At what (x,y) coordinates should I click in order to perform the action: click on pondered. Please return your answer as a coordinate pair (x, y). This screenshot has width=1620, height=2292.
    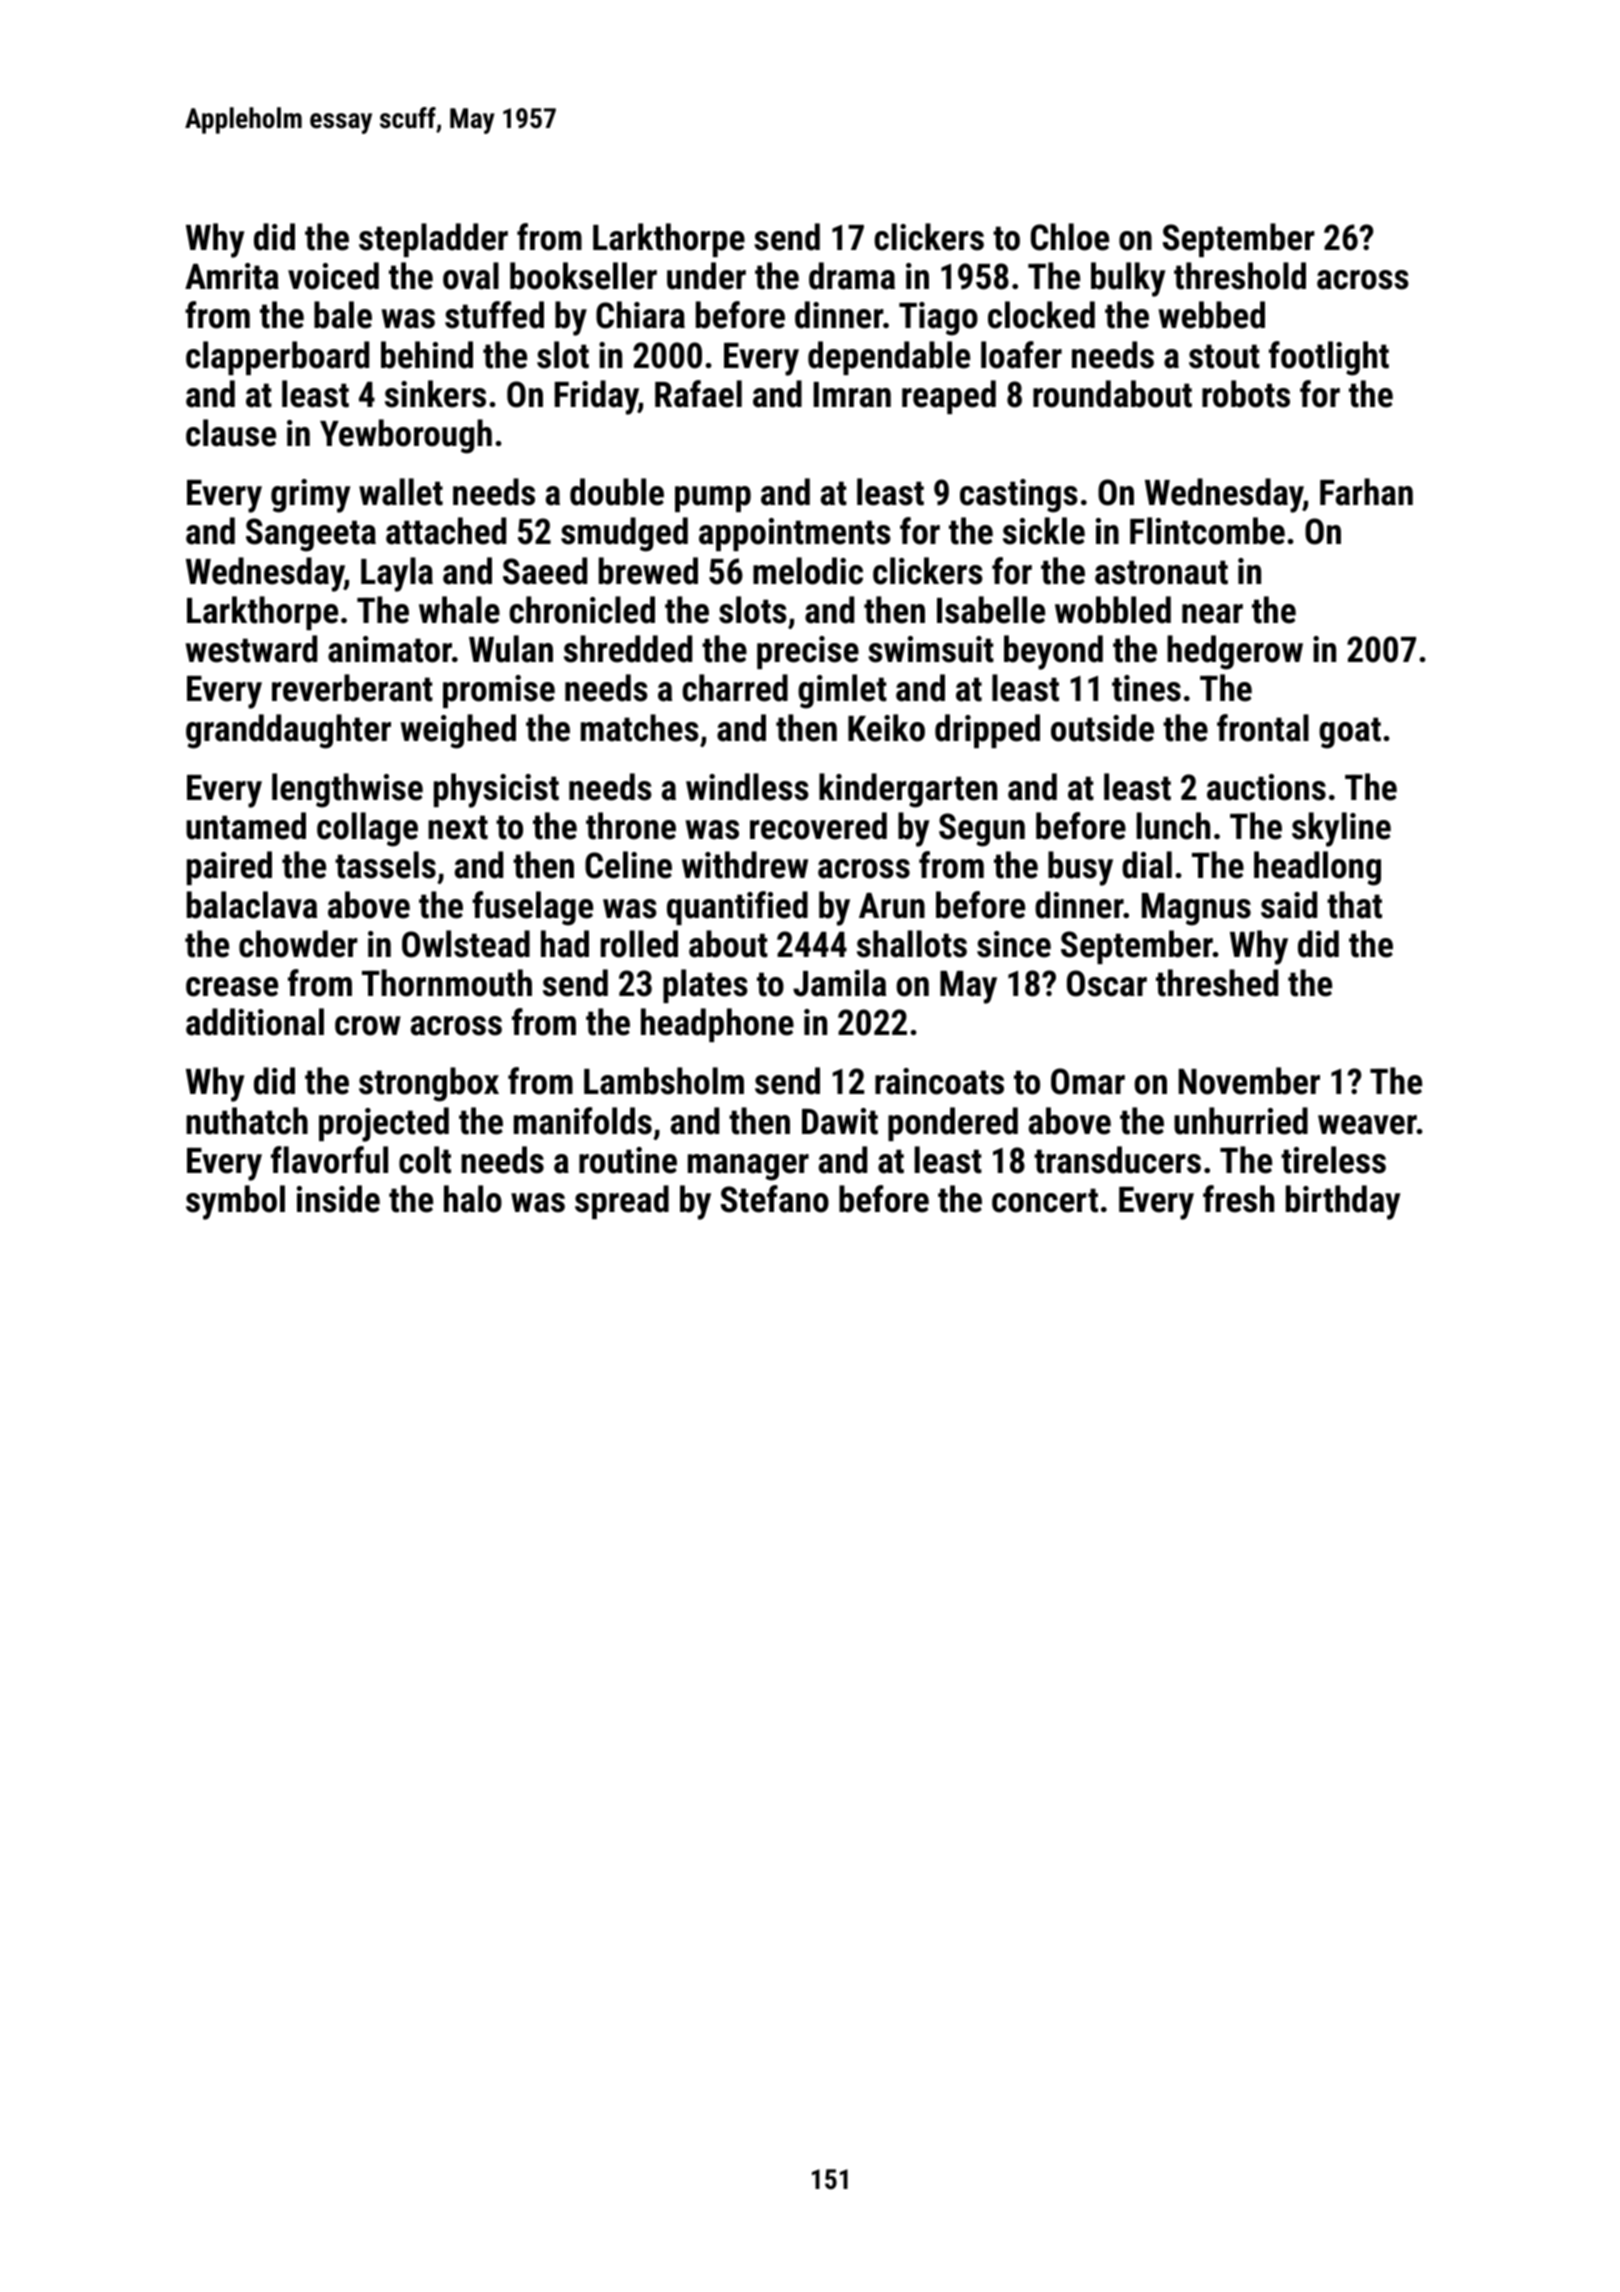
    Looking at the image, I should click on (953, 1124).
